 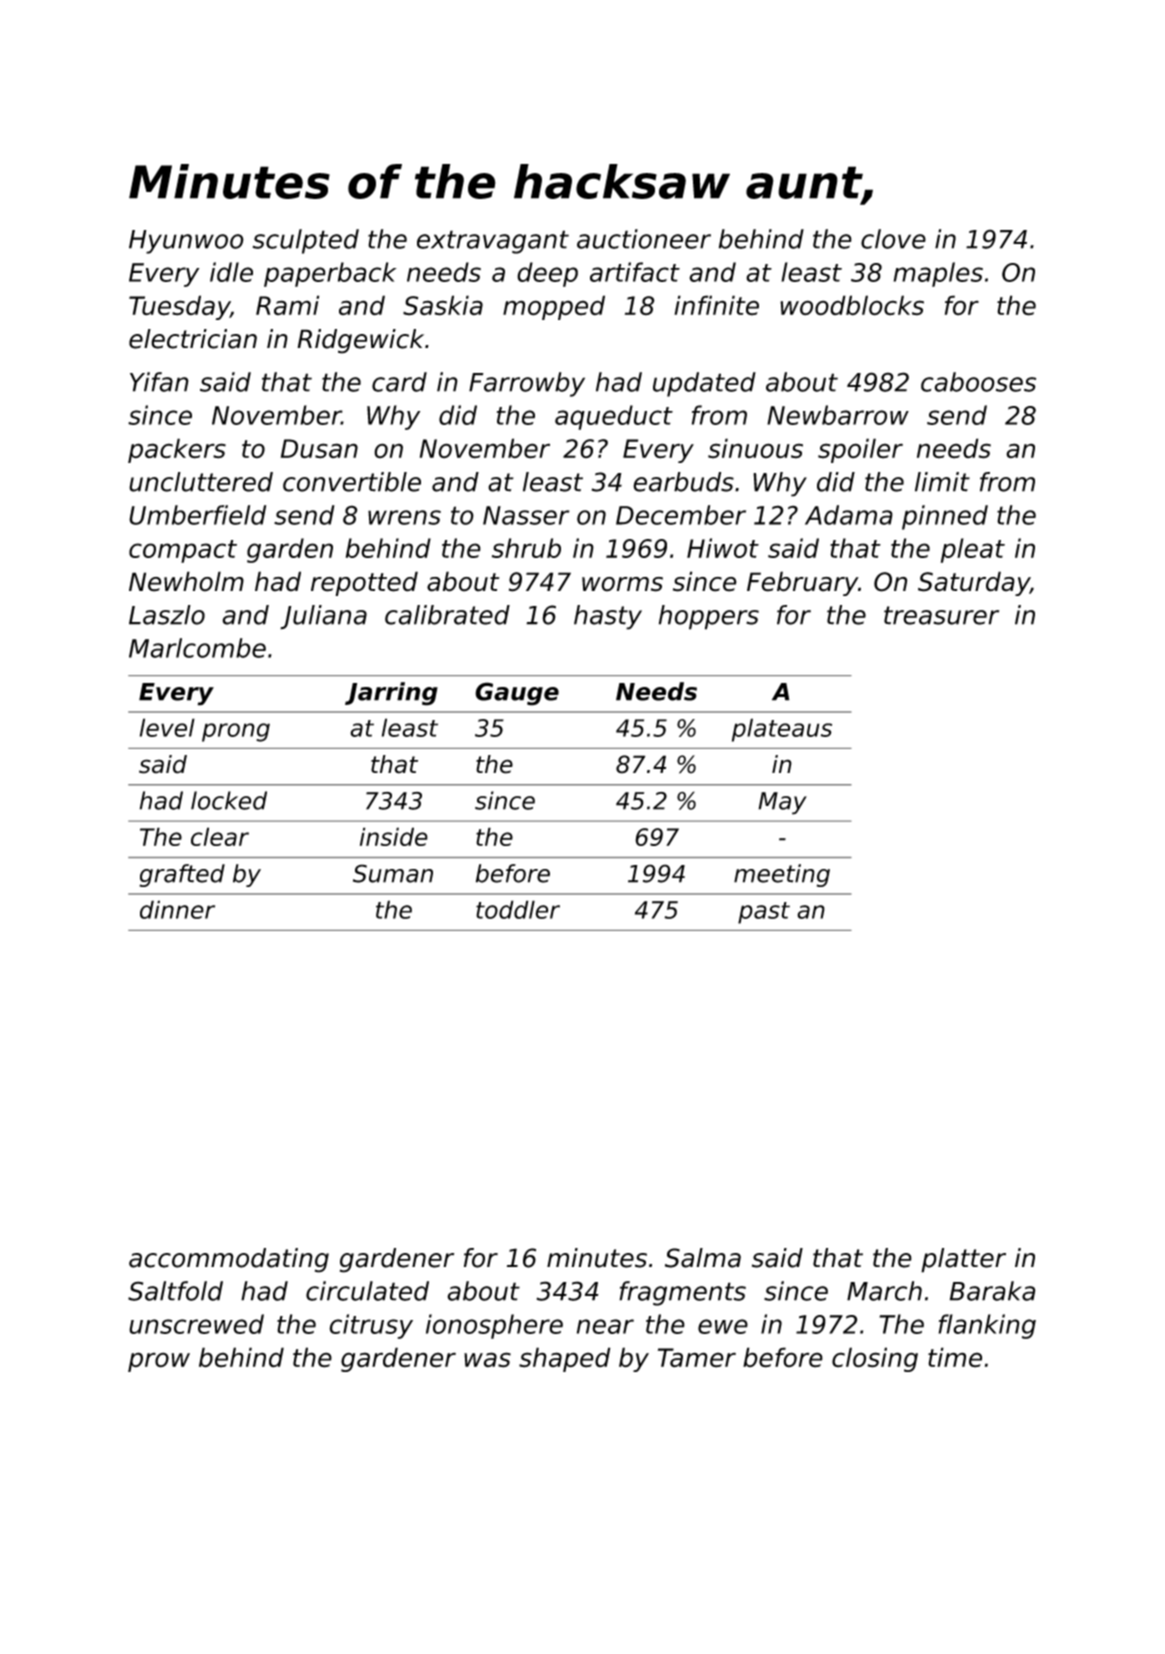 I want to click on sculpted, so click(x=305, y=241).
